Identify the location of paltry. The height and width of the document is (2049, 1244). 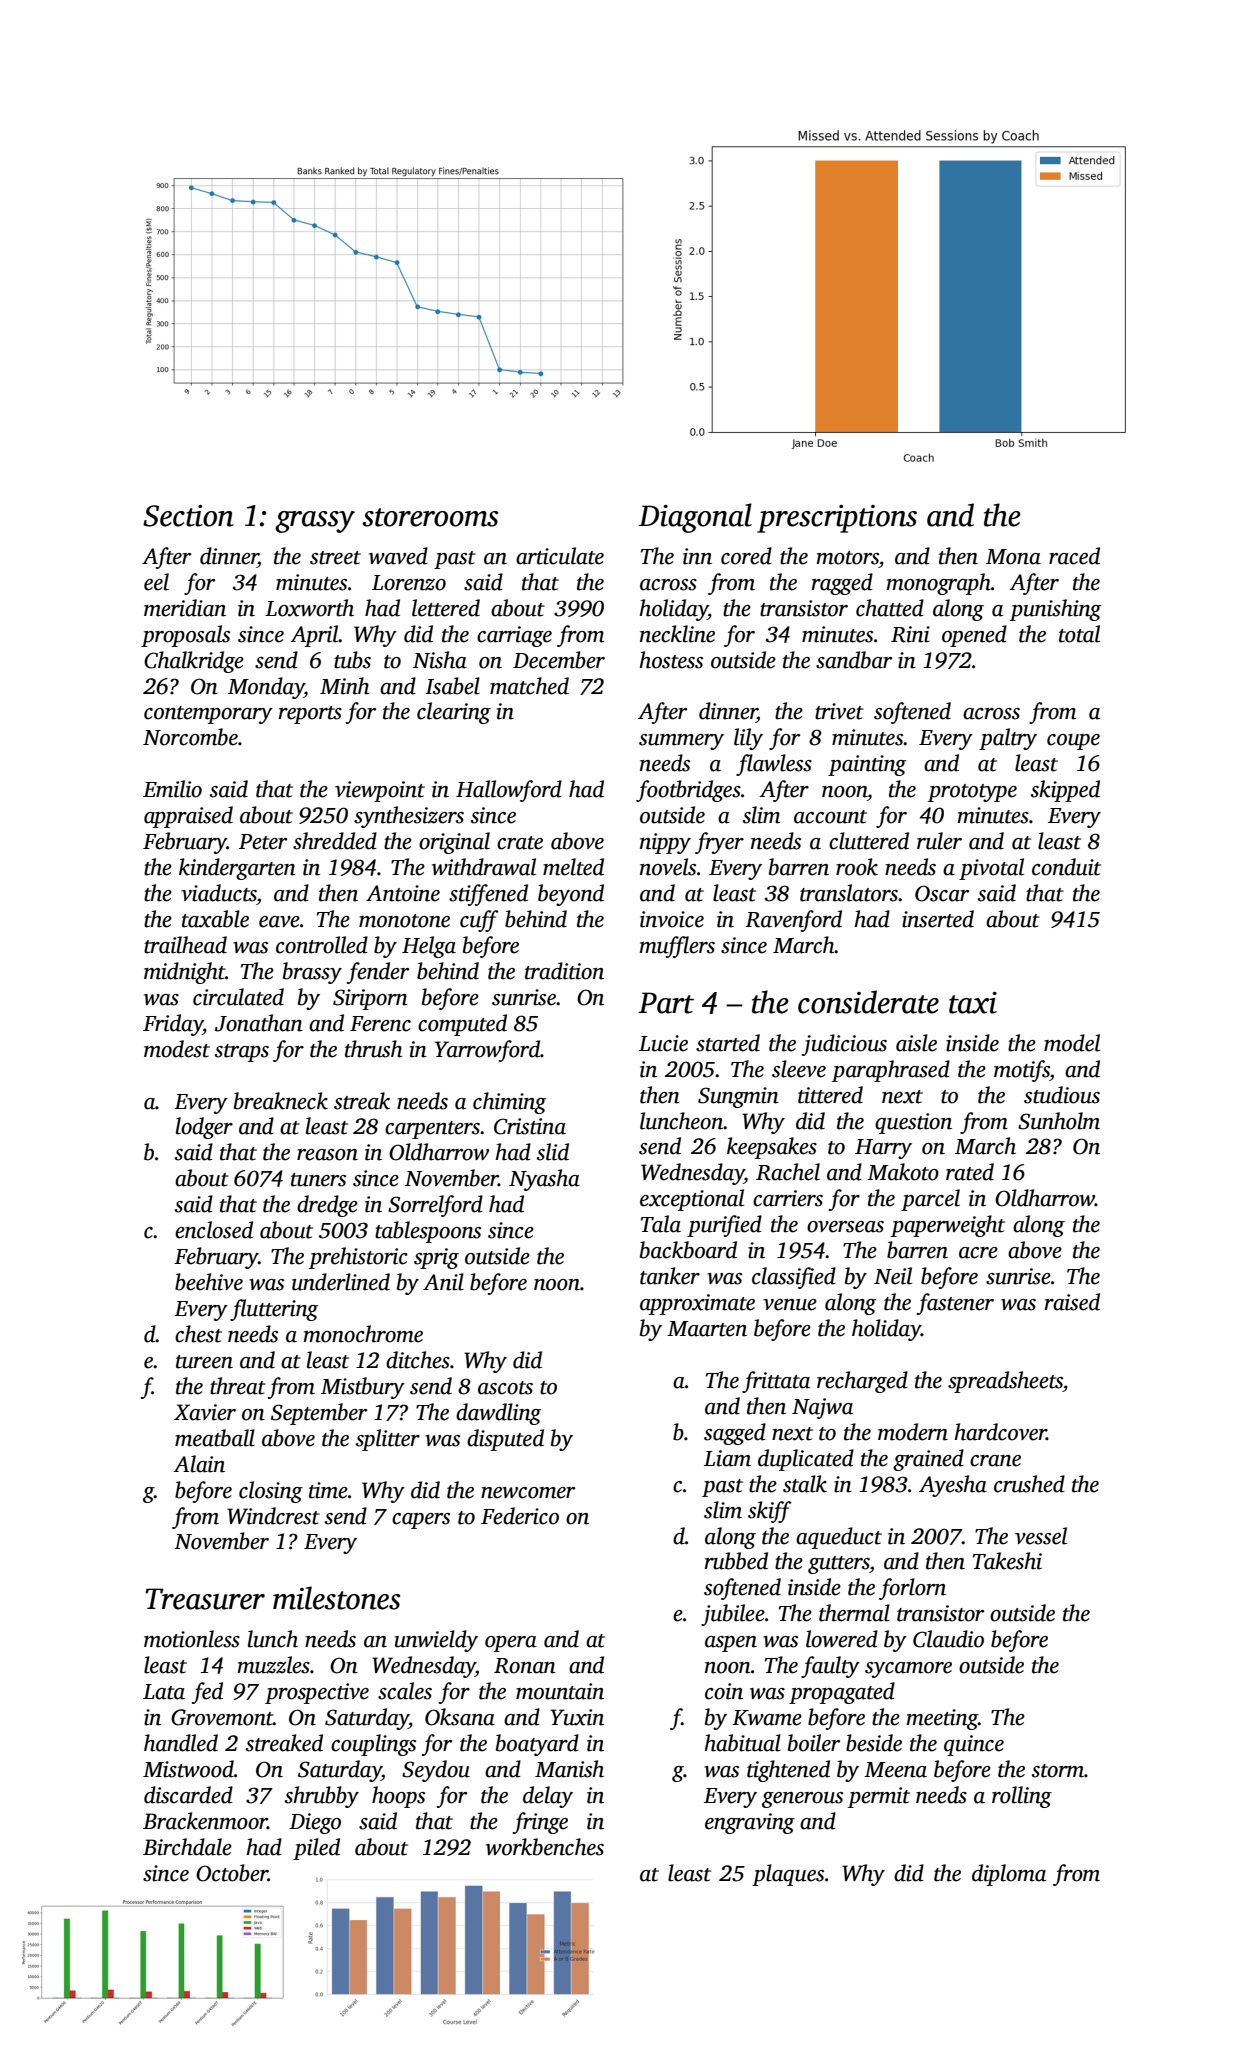
(1008, 739).
